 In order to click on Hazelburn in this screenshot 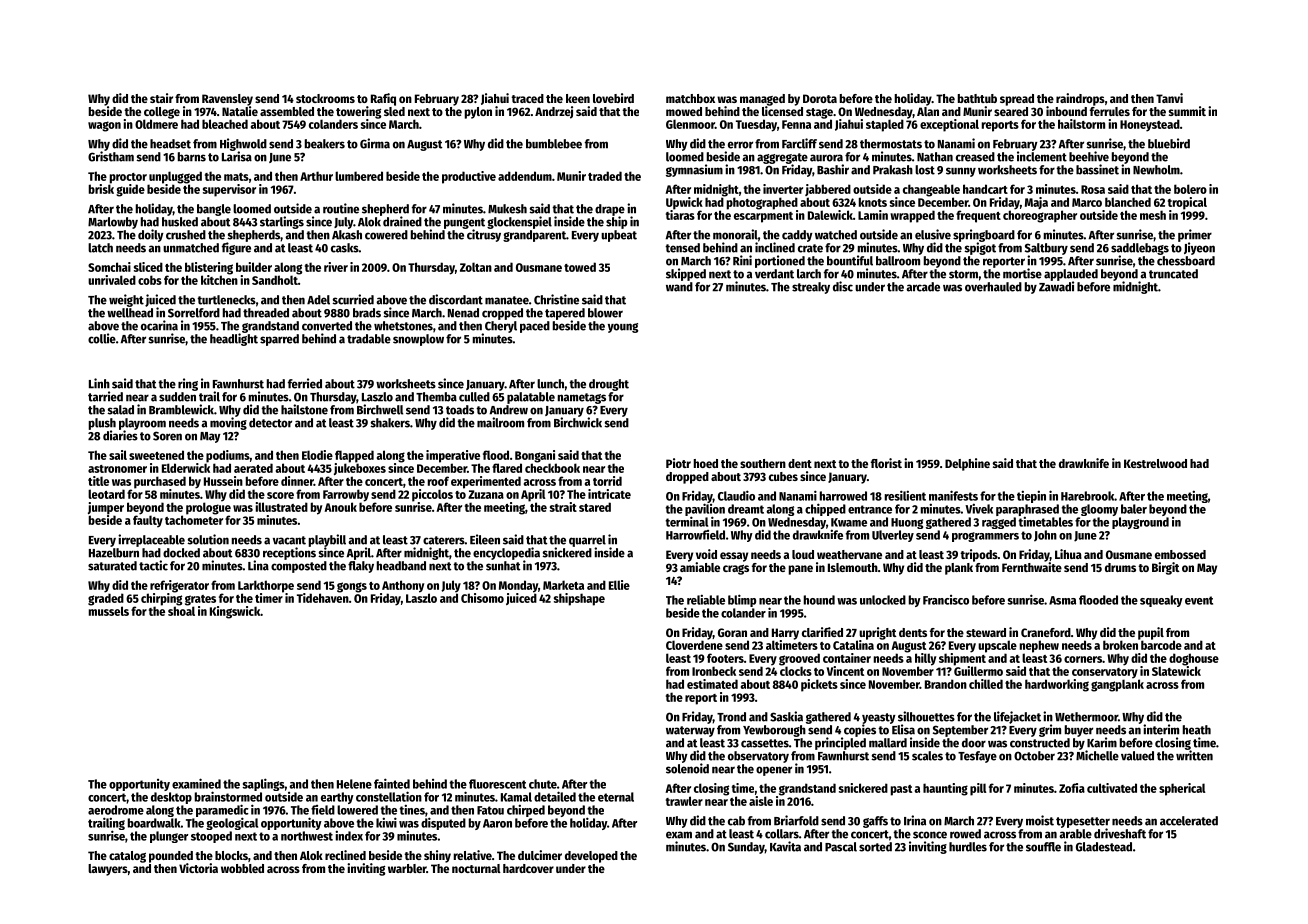, I will do `click(114, 553)`.
